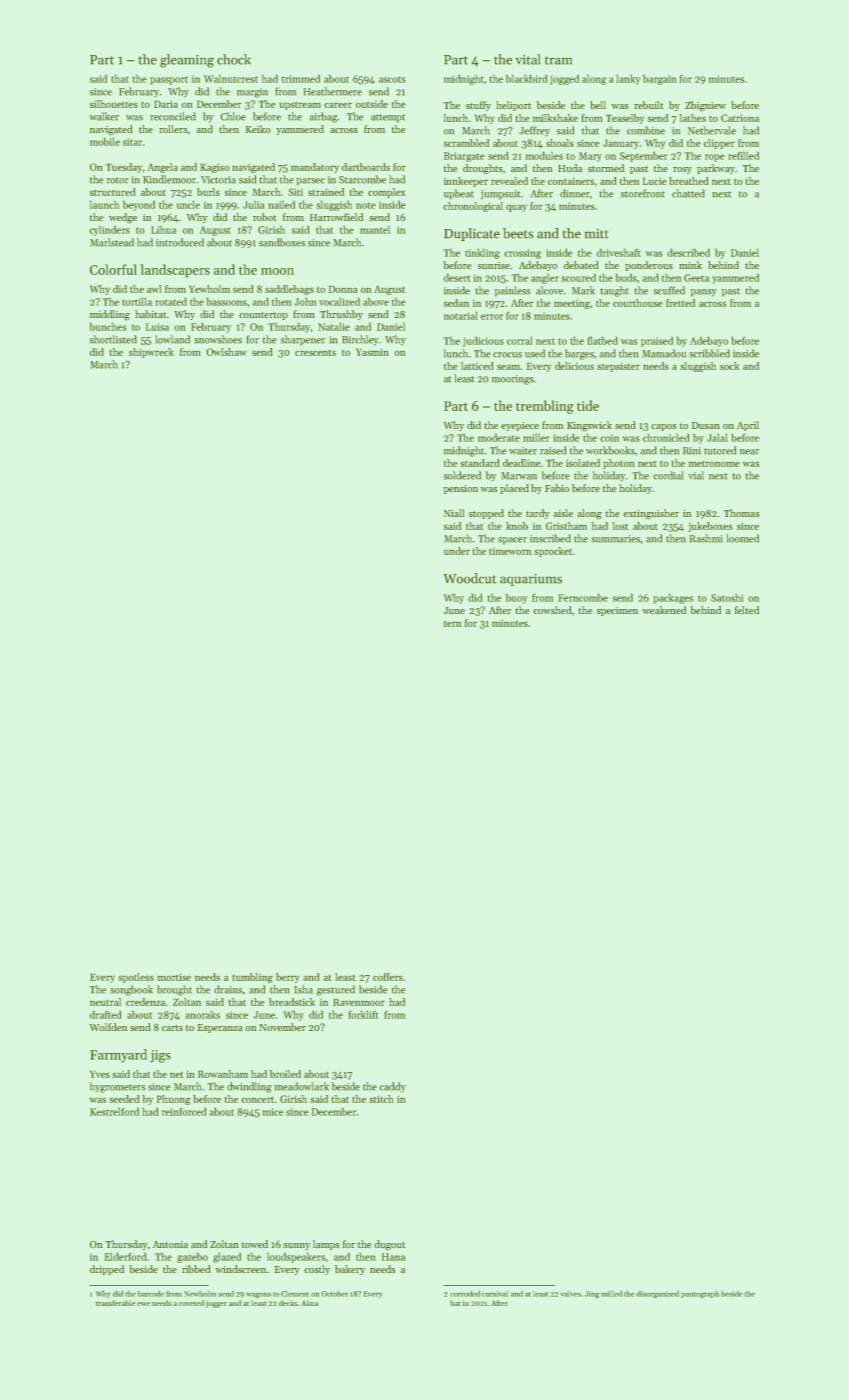 The image size is (849, 1400). What do you see at coordinates (226, 352) in the image?
I see `Owlshaw` at bounding box center [226, 352].
